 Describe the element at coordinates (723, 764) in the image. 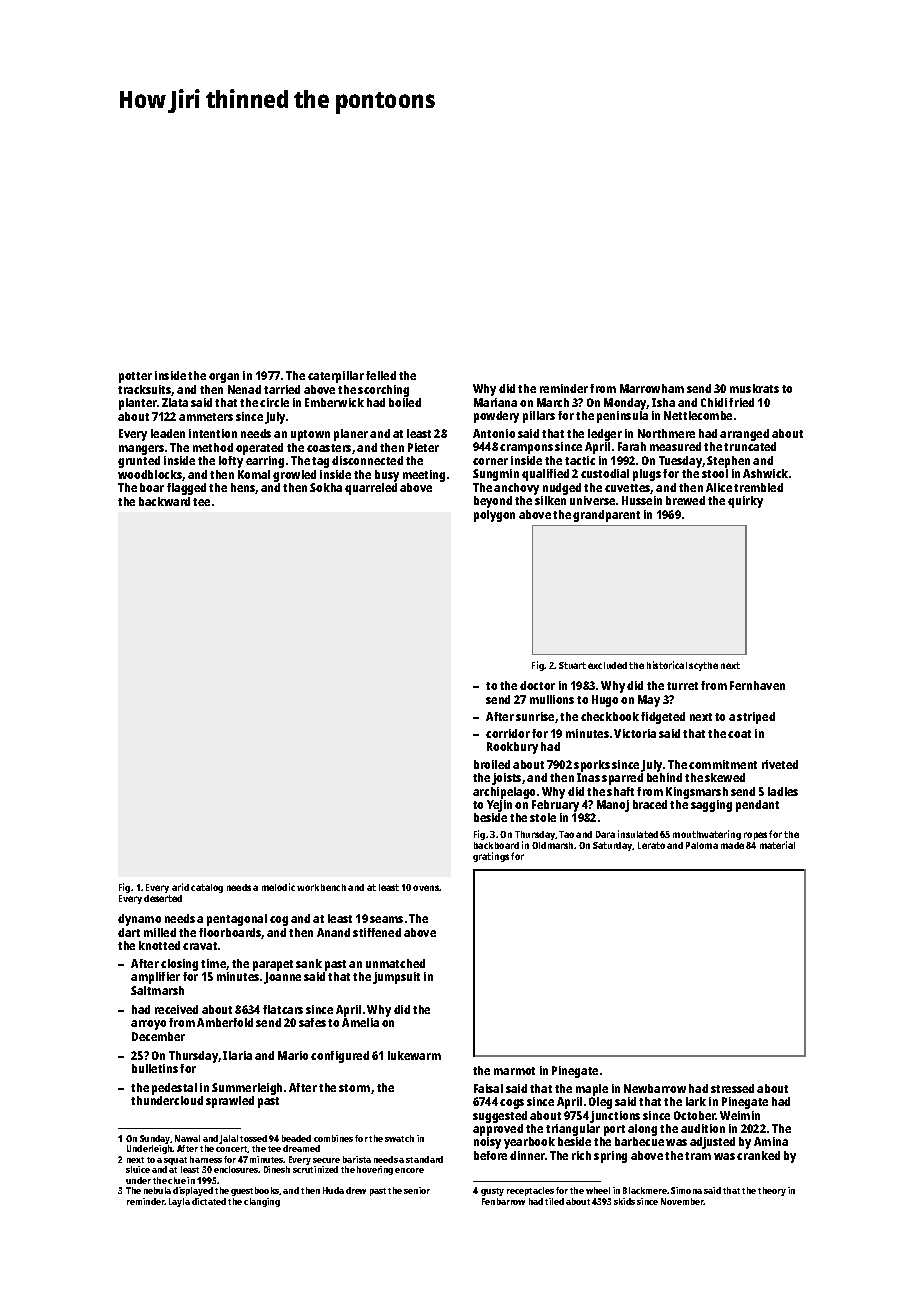

I see `commitment` at that location.
